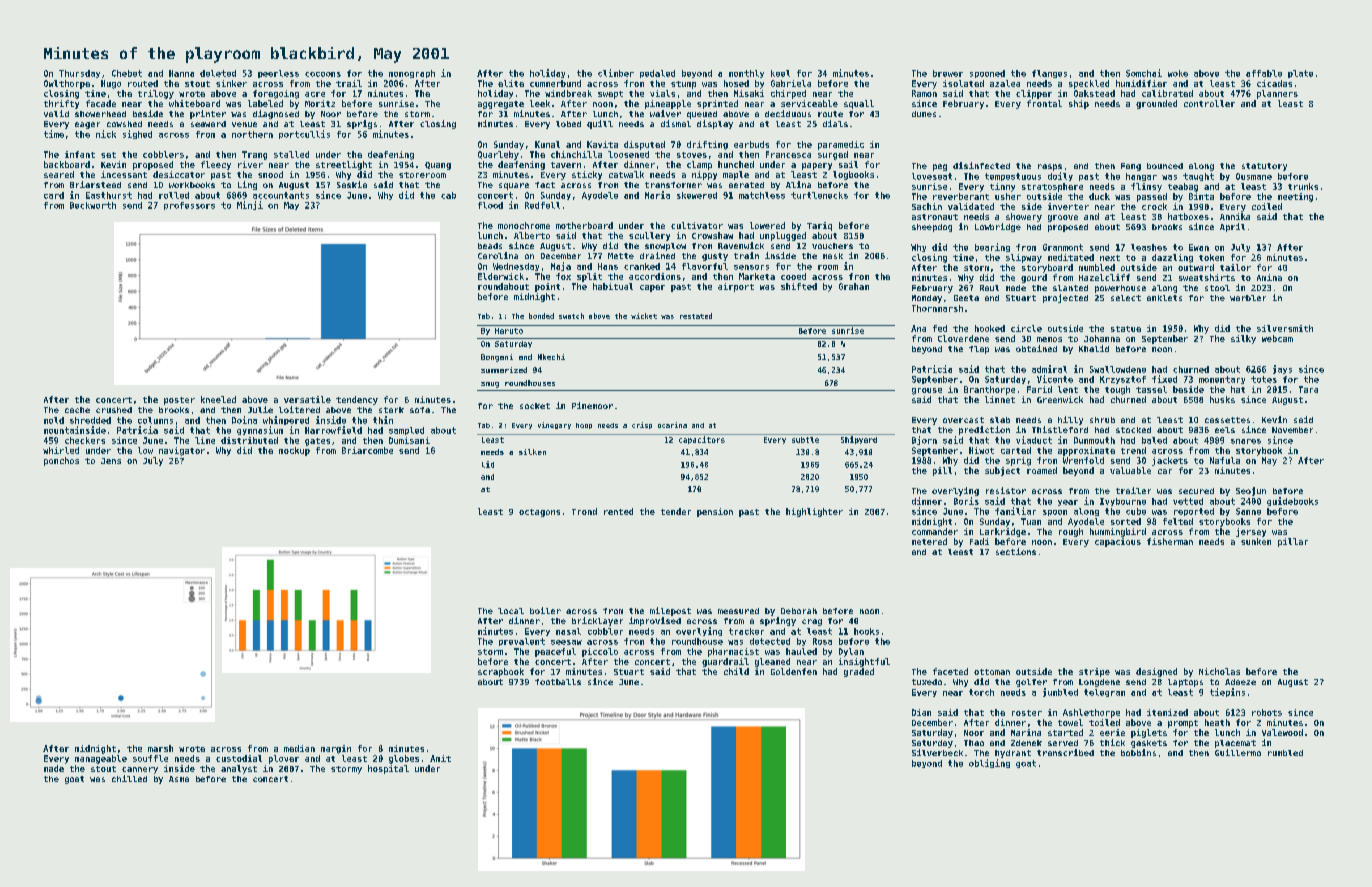 The image size is (1372, 887). What do you see at coordinates (137, 134) in the screenshot?
I see `sighed` at bounding box center [137, 134].
